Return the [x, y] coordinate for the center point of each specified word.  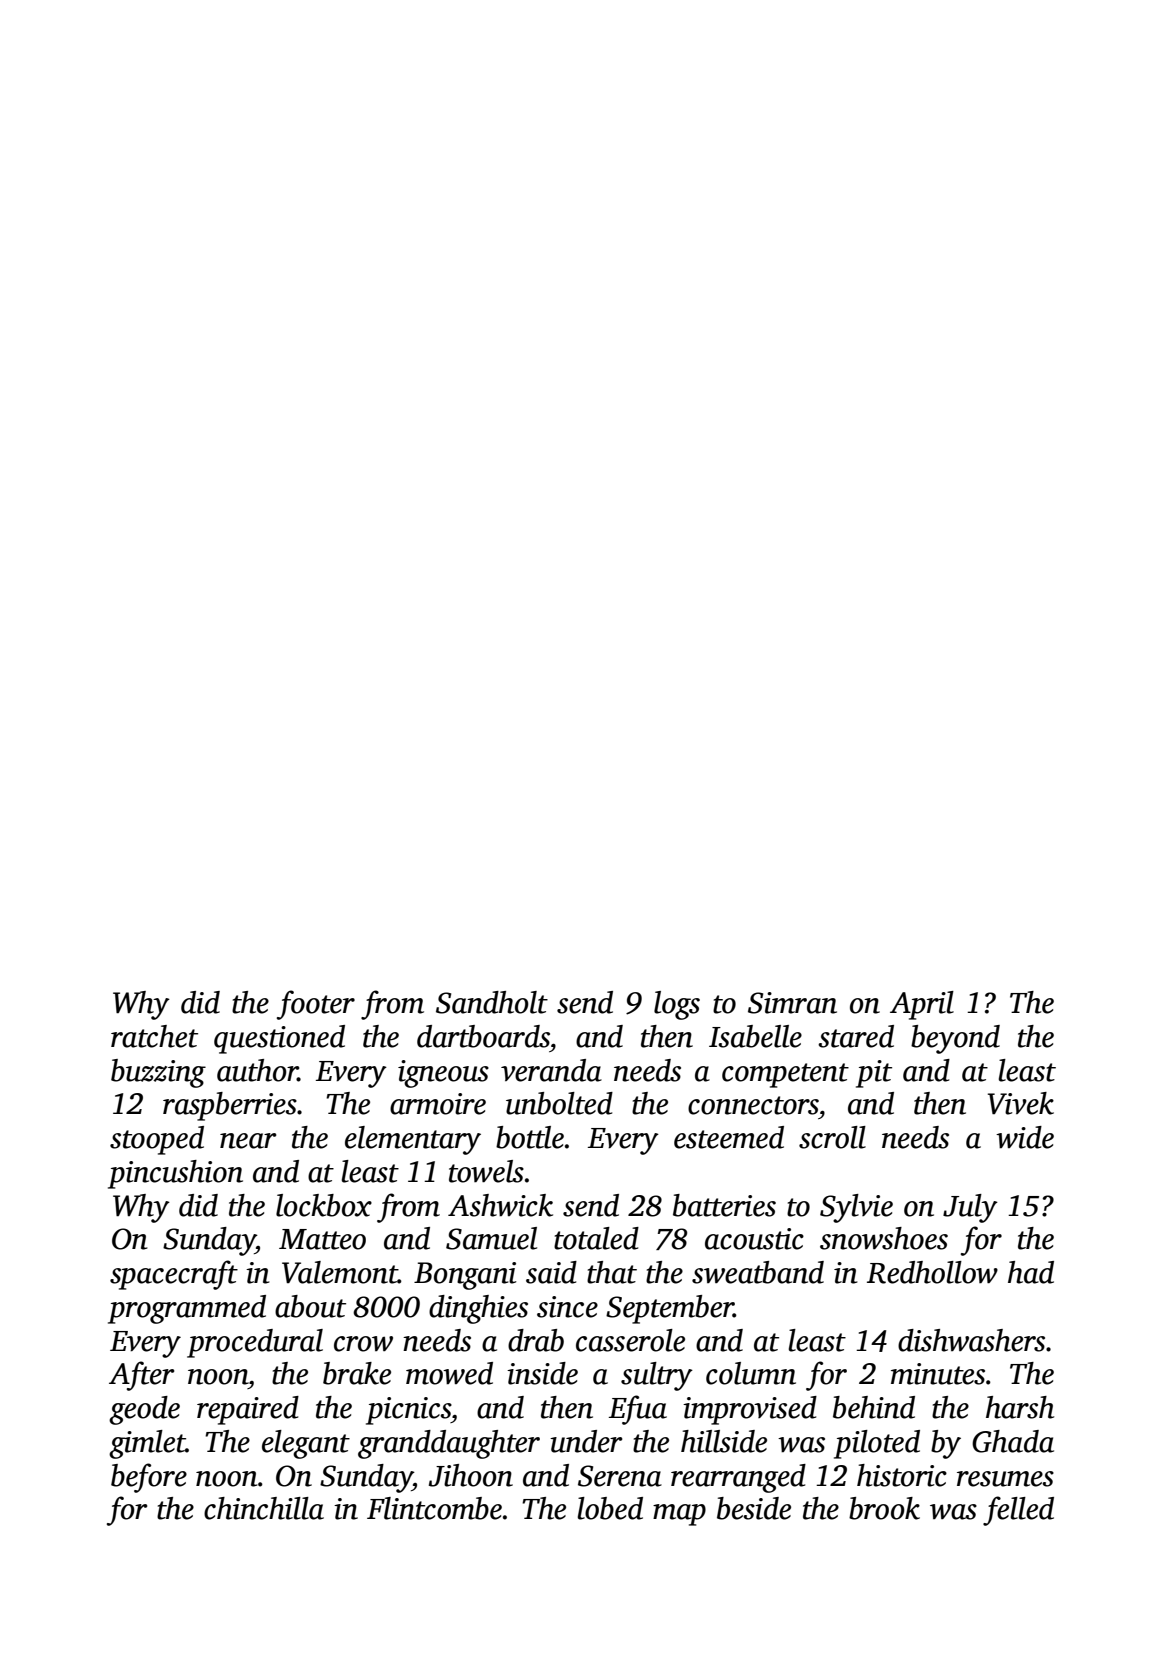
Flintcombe [434, 1508]
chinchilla [264, 1508]
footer [316, 1005]
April [922, 1005]
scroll [832, 1137]
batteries [724, 1205]
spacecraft [174, 1275]
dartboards [483, 1036]
